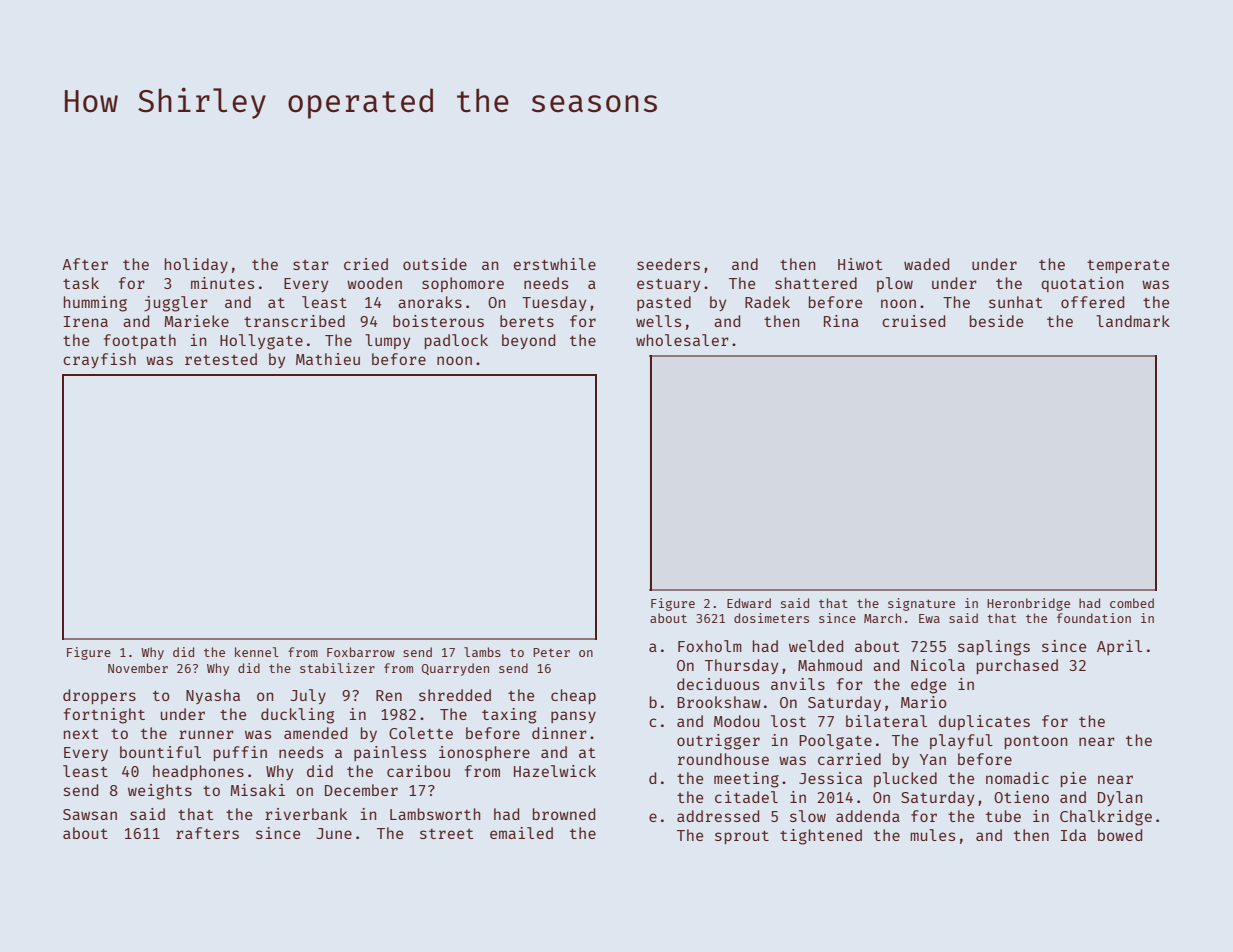 This screenshot has height=952, width=1233. What do you see at coordinates (996, 321) in the screenshot?
I see `beside` at bounding box center [996, 321].
